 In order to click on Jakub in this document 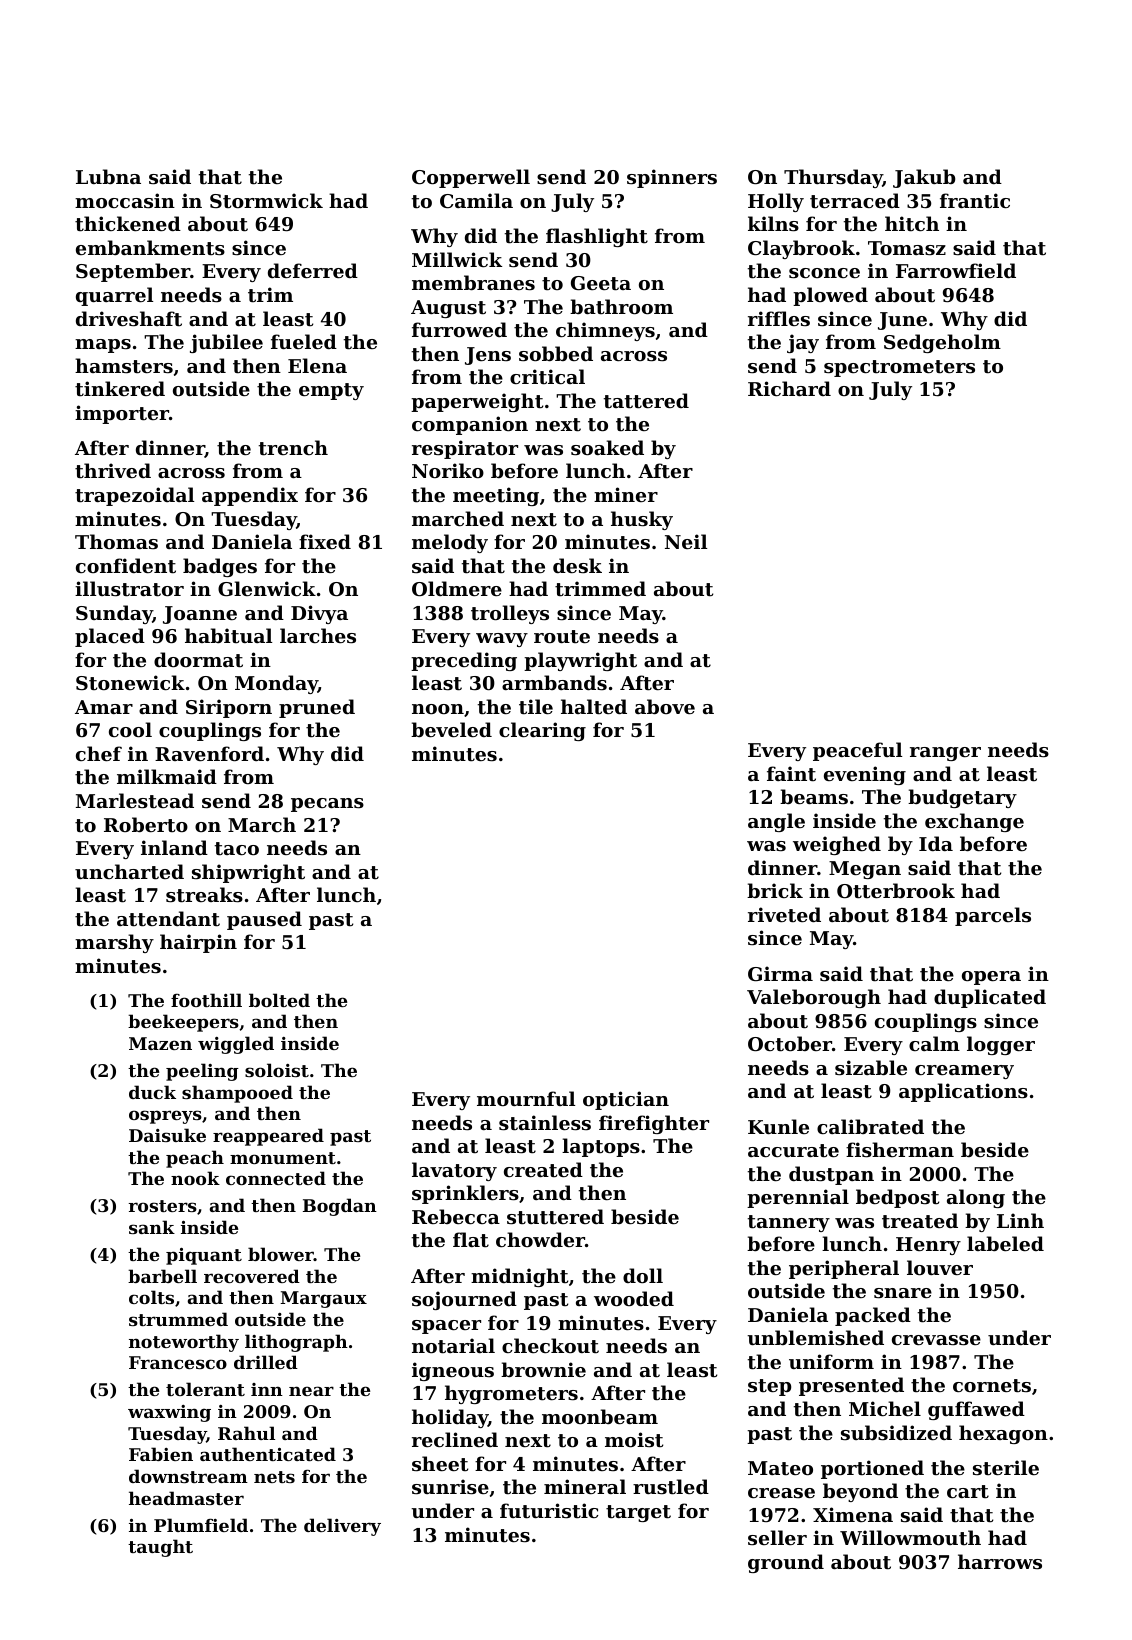, I will do `click(924, 178)`.
